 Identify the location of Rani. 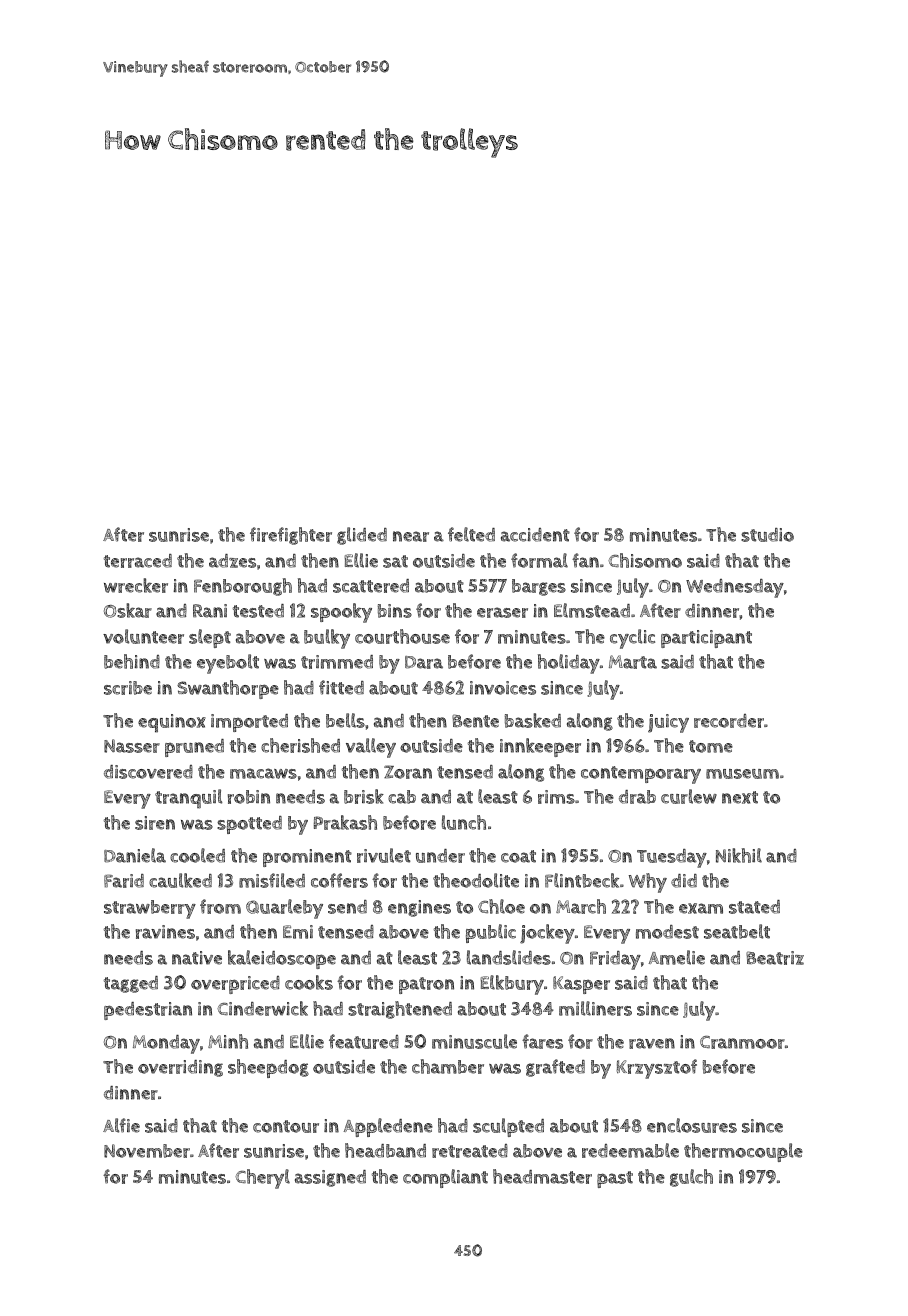
(210, 611).
